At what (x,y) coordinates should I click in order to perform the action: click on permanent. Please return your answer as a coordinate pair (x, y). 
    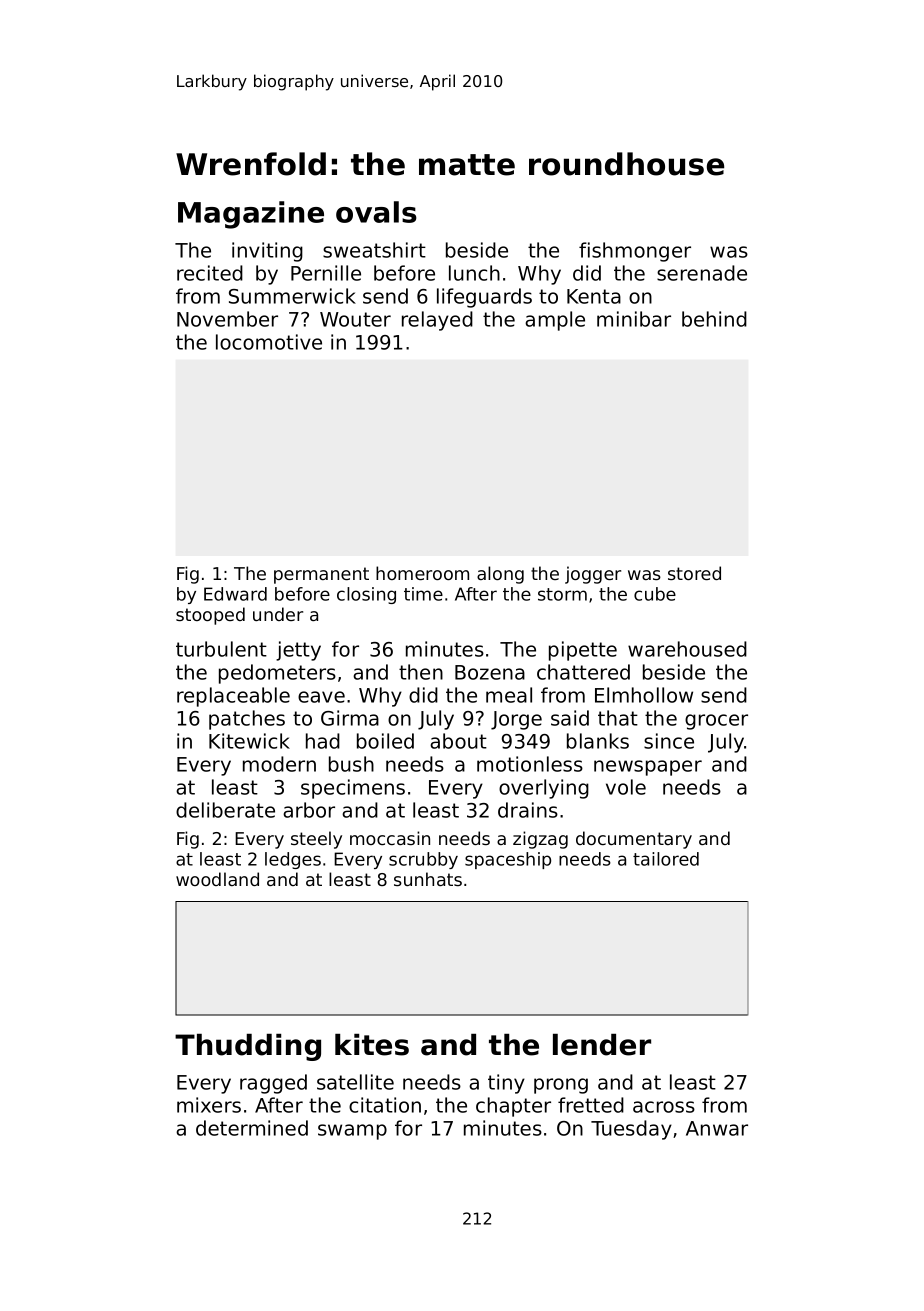
    Looking at the image, I should click on (321, 575).
